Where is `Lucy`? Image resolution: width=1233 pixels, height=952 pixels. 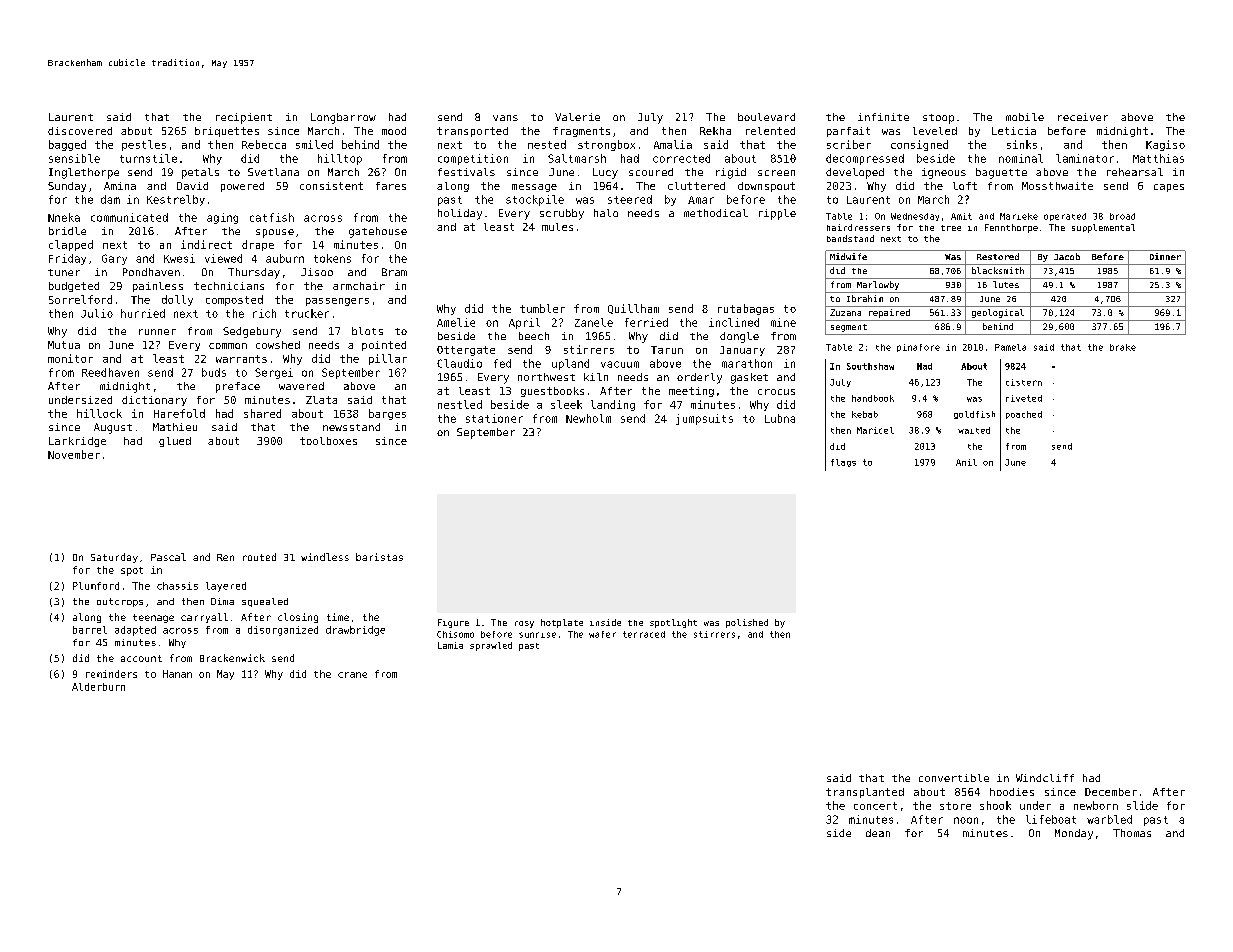
Lucy is located at coordinates (605, 173).
